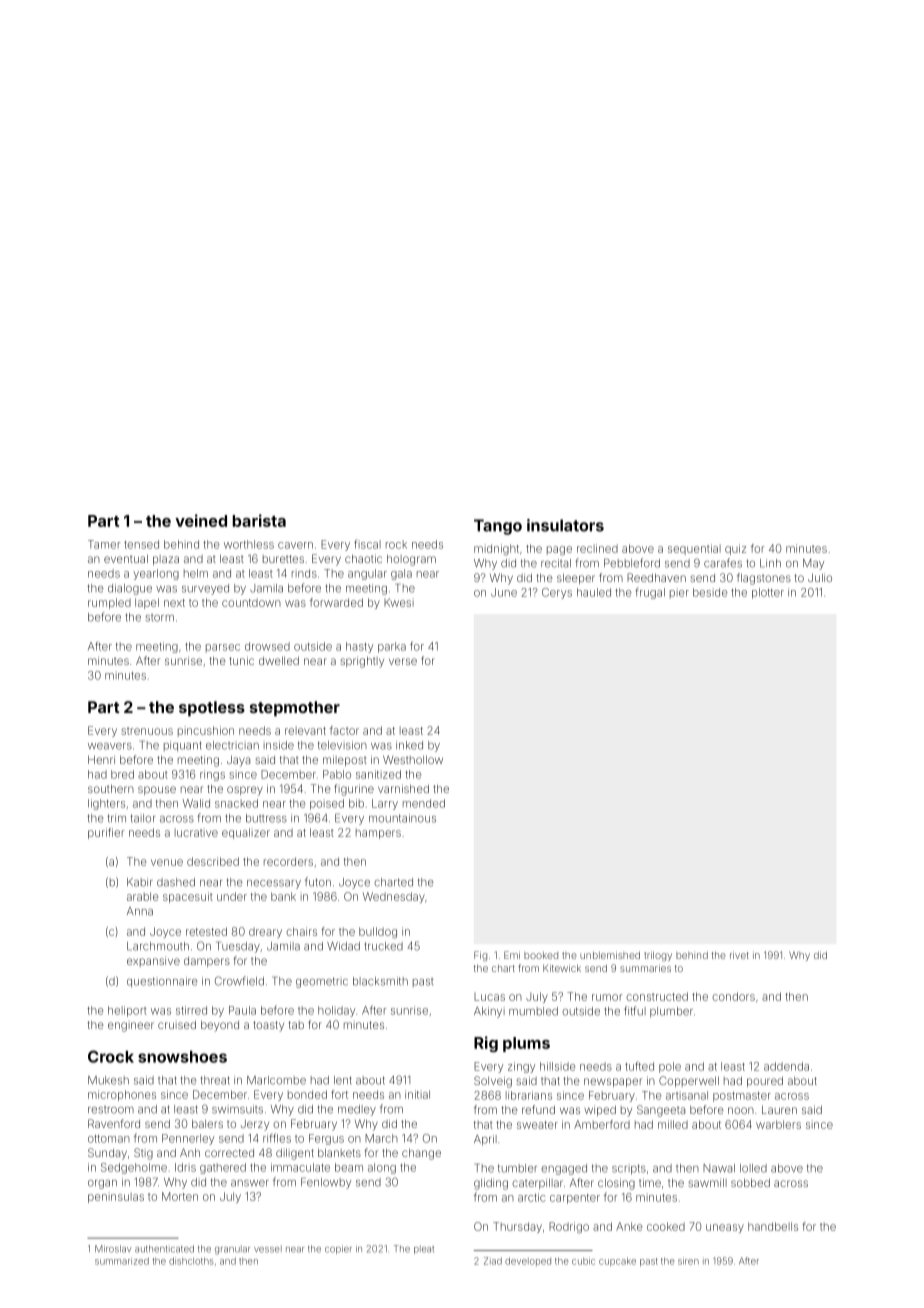 This document has width=924, height=1308. I want to click on peninsulas, so click(116, 1197).
